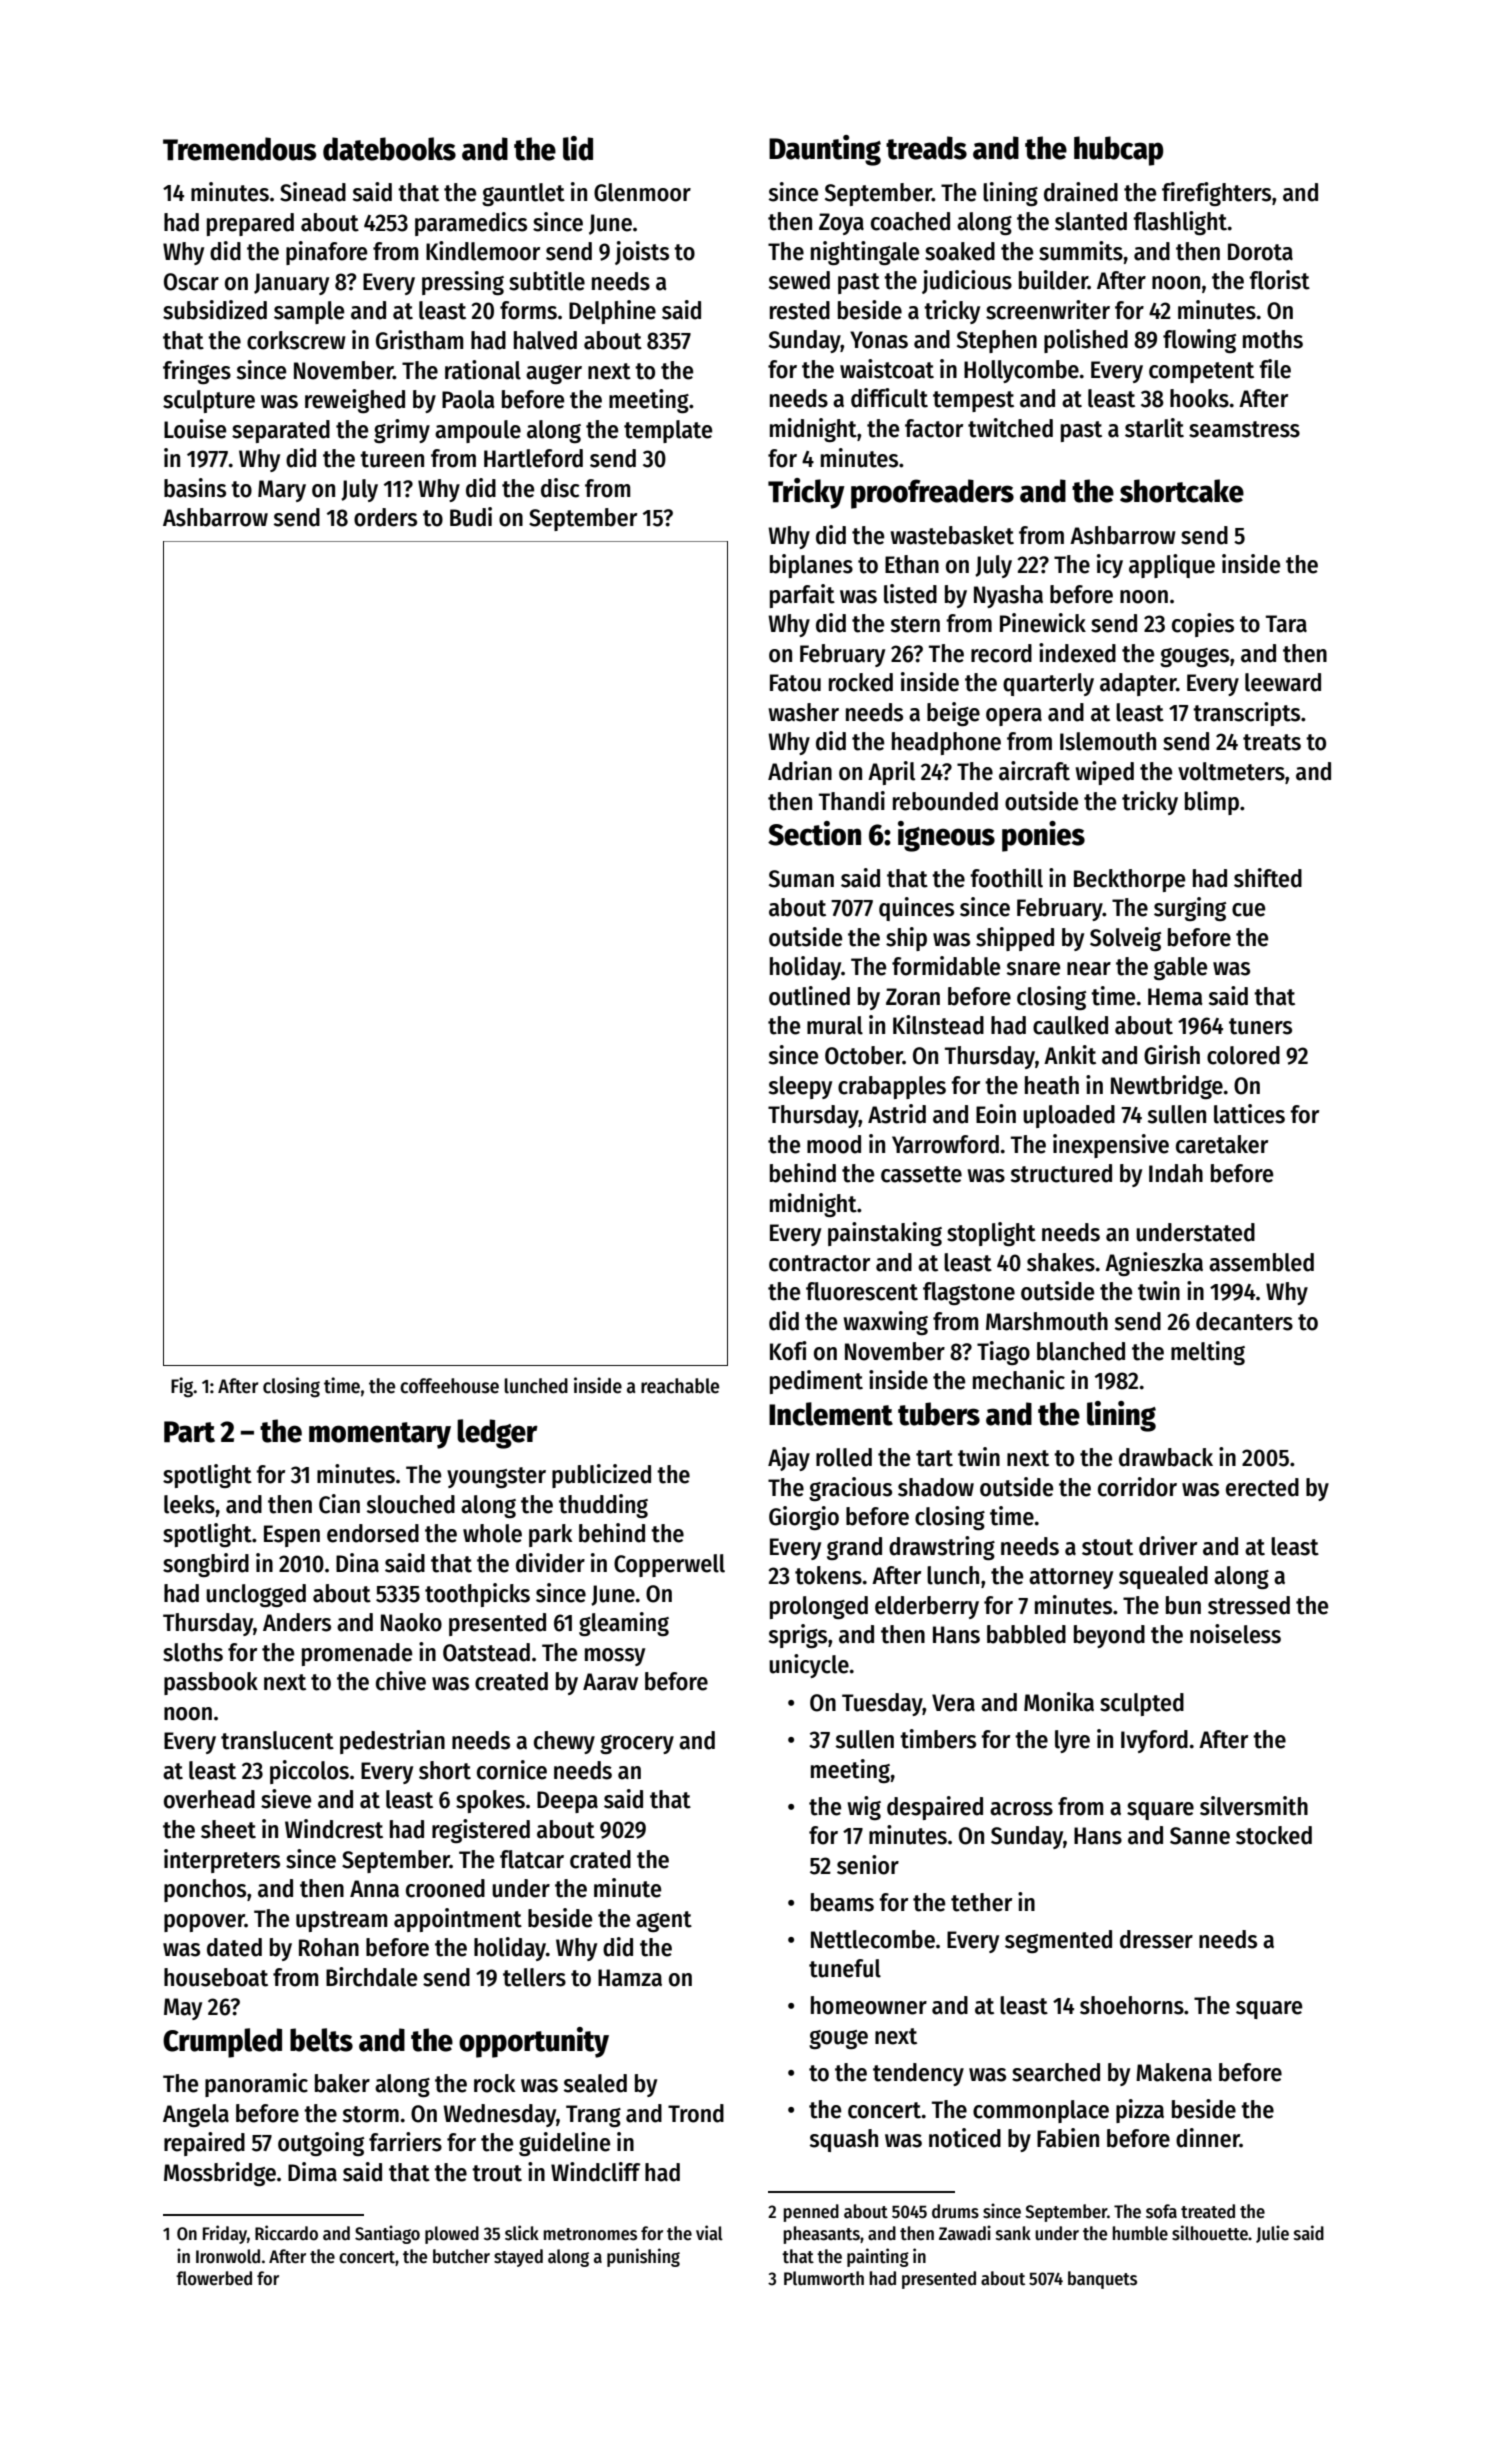  What do you see at coordinates (189, 1432) in the image?
I see `Part` at bounding box center [189, 1432].
